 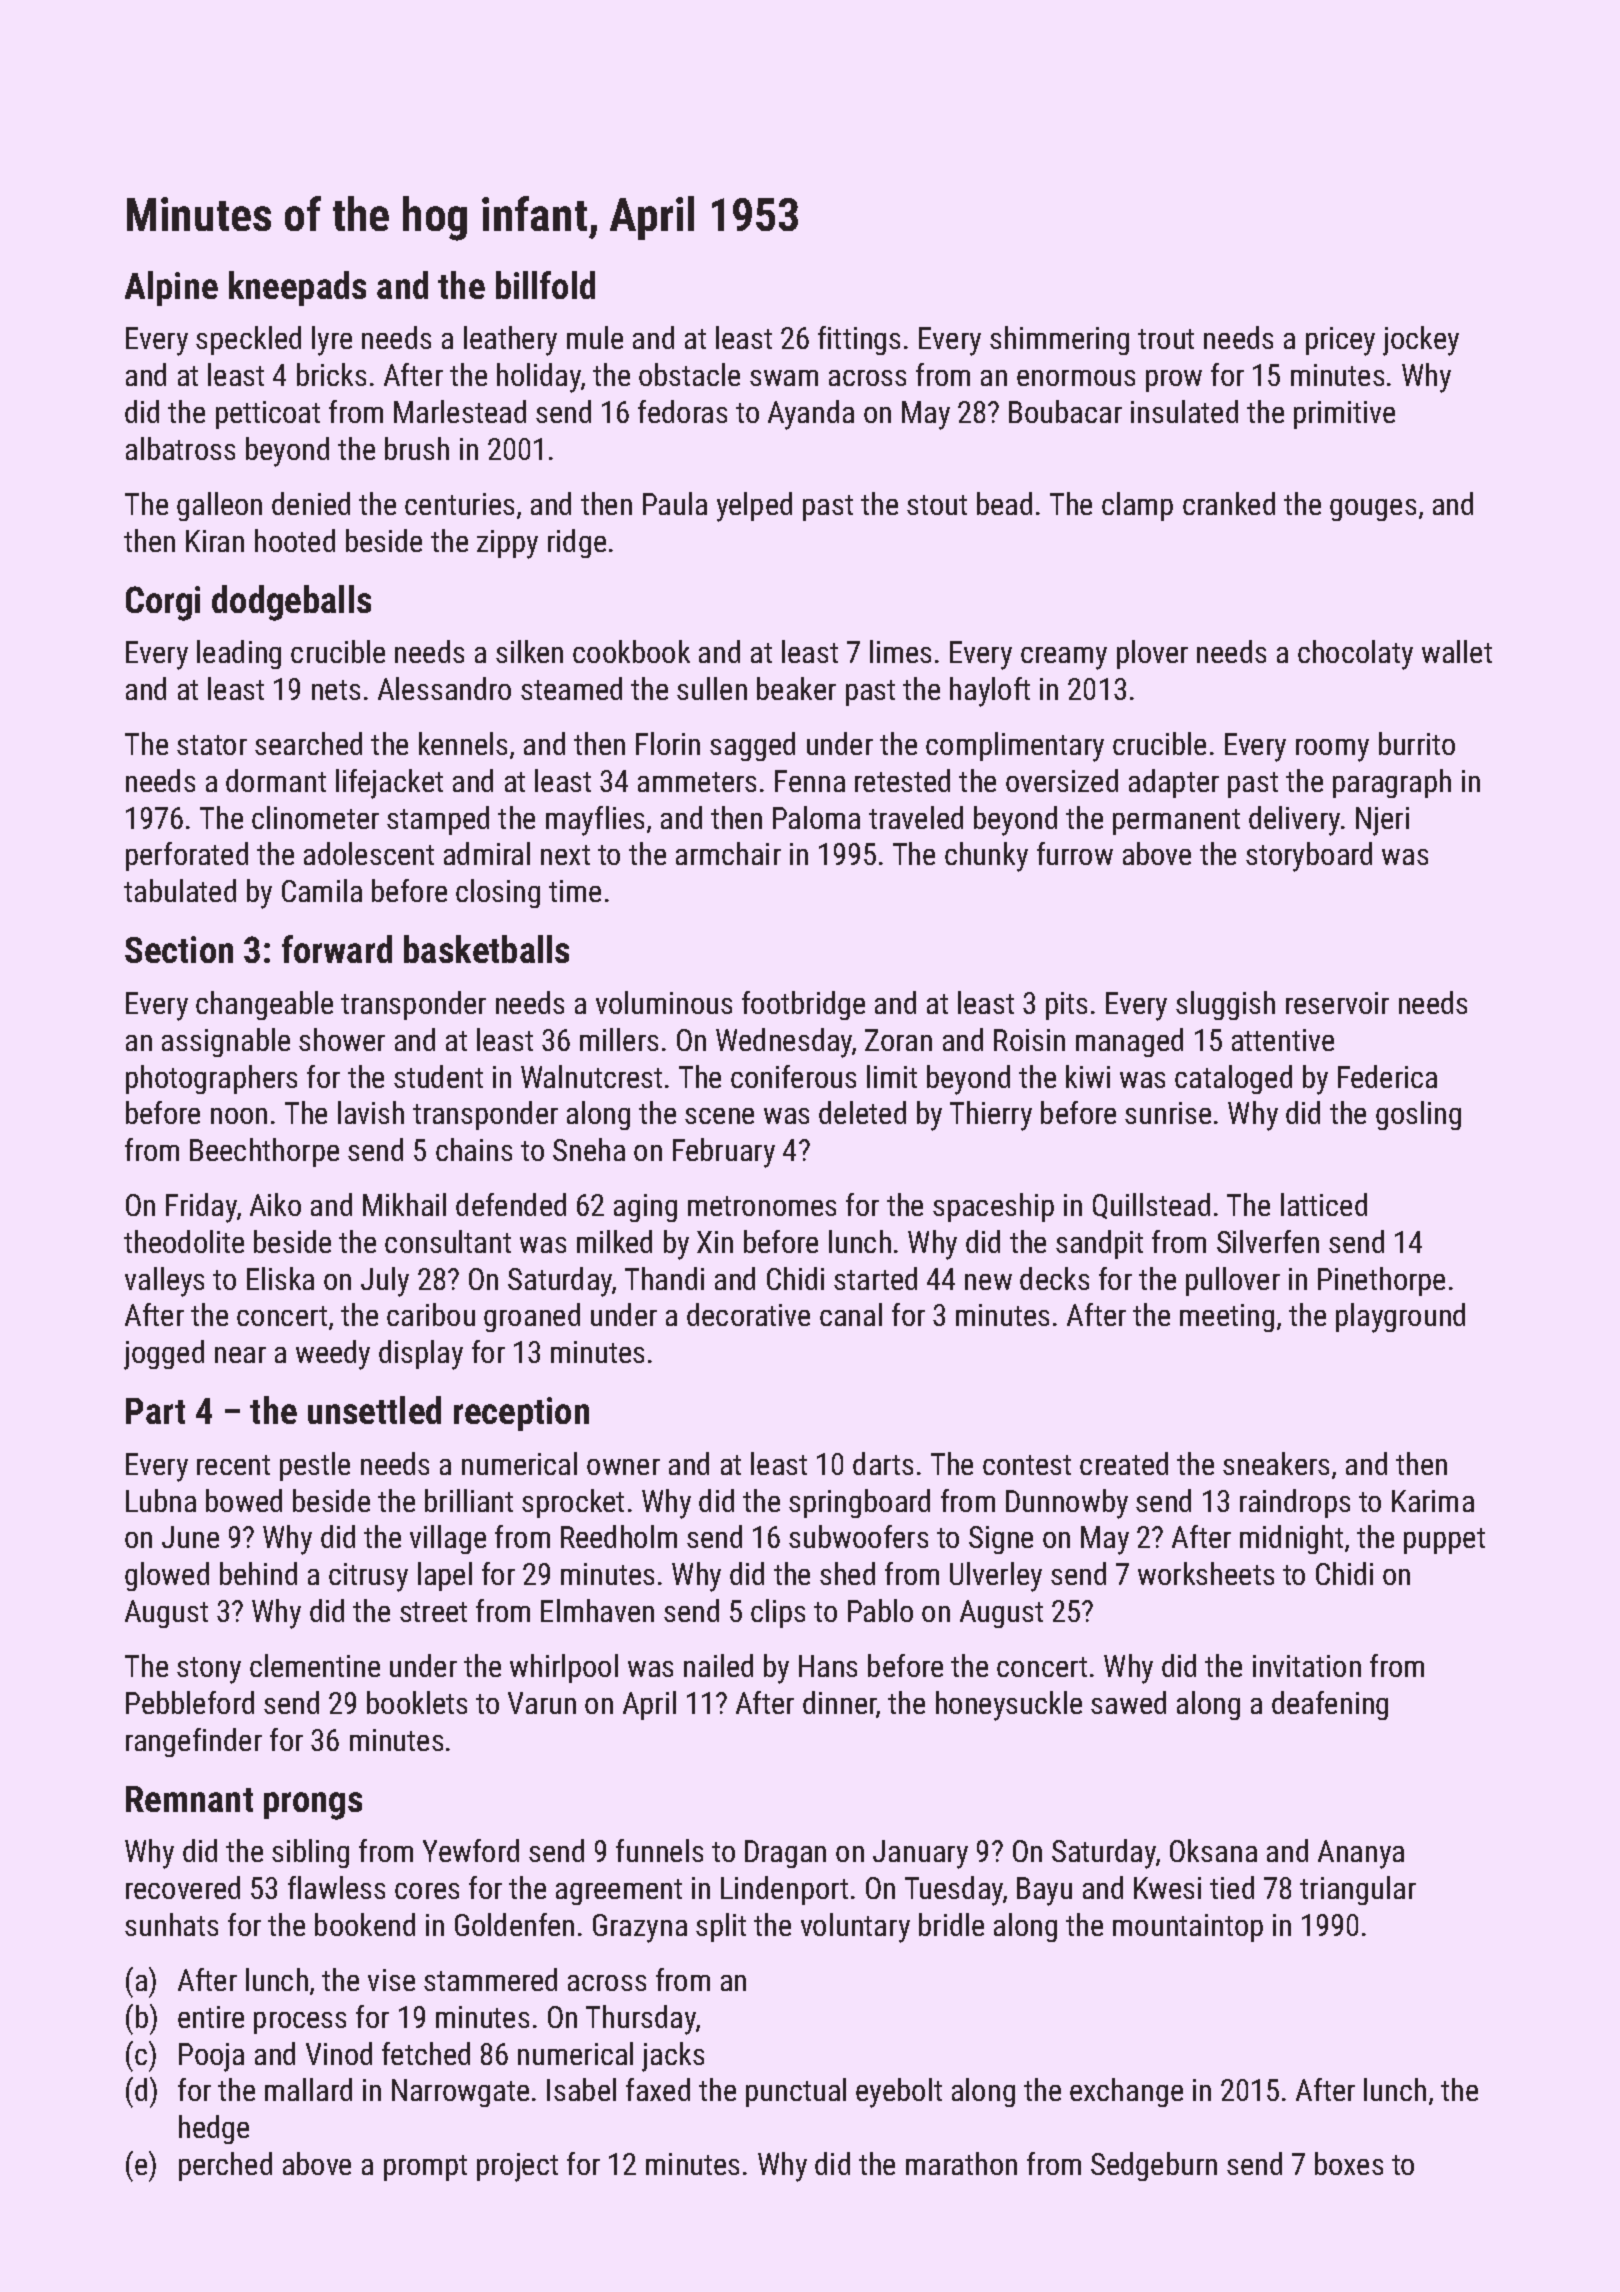 What do you see at coordinates (785, 1854) in the image?
I see `Dragan` at bounding box center [785, 1854].
